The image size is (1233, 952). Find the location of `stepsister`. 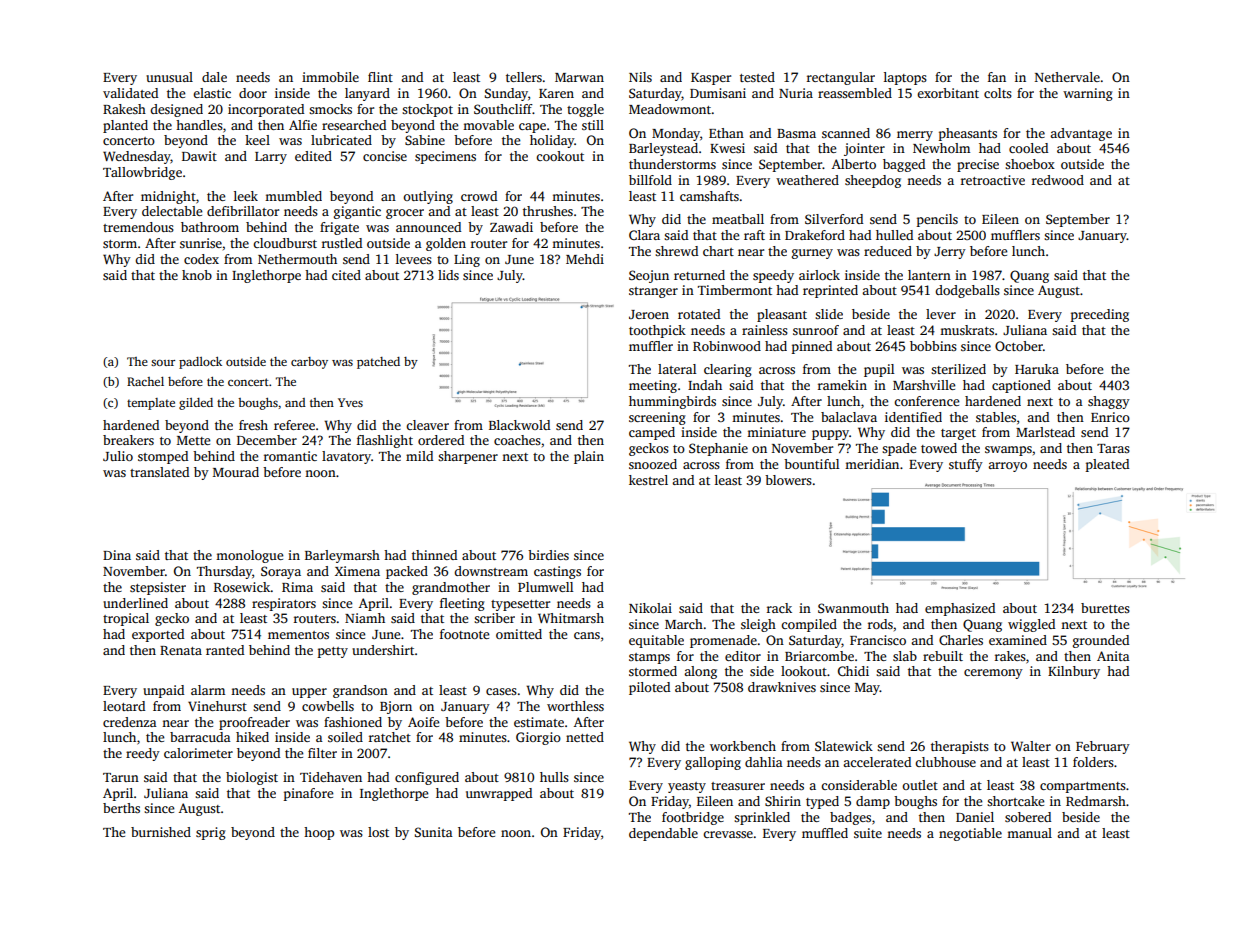

stepsister is located at coordinates (158, 588).
